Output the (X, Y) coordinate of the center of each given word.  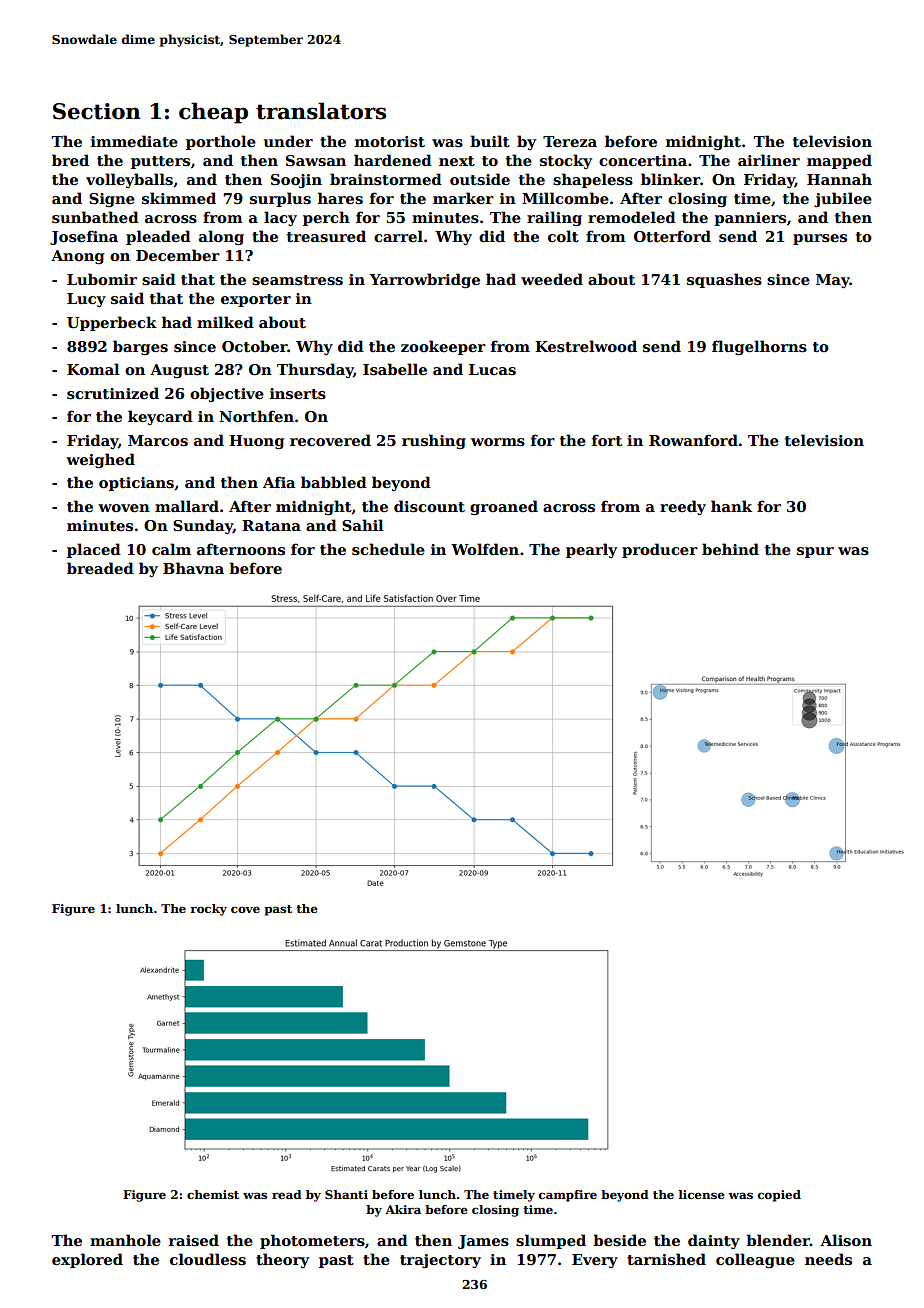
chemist (213, 1194)
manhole (125, 1240)
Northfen (256, 416)
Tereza (570, 141)
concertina (643, 160)
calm (171, 549)
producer (660, 550)
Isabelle (395, 369)
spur (815, 552)
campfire (568, 1196)
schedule (388, 549)
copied (779, 1196)
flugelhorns (759, 347)
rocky (209, 910)
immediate (134, 141)
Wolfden (485, 549)
